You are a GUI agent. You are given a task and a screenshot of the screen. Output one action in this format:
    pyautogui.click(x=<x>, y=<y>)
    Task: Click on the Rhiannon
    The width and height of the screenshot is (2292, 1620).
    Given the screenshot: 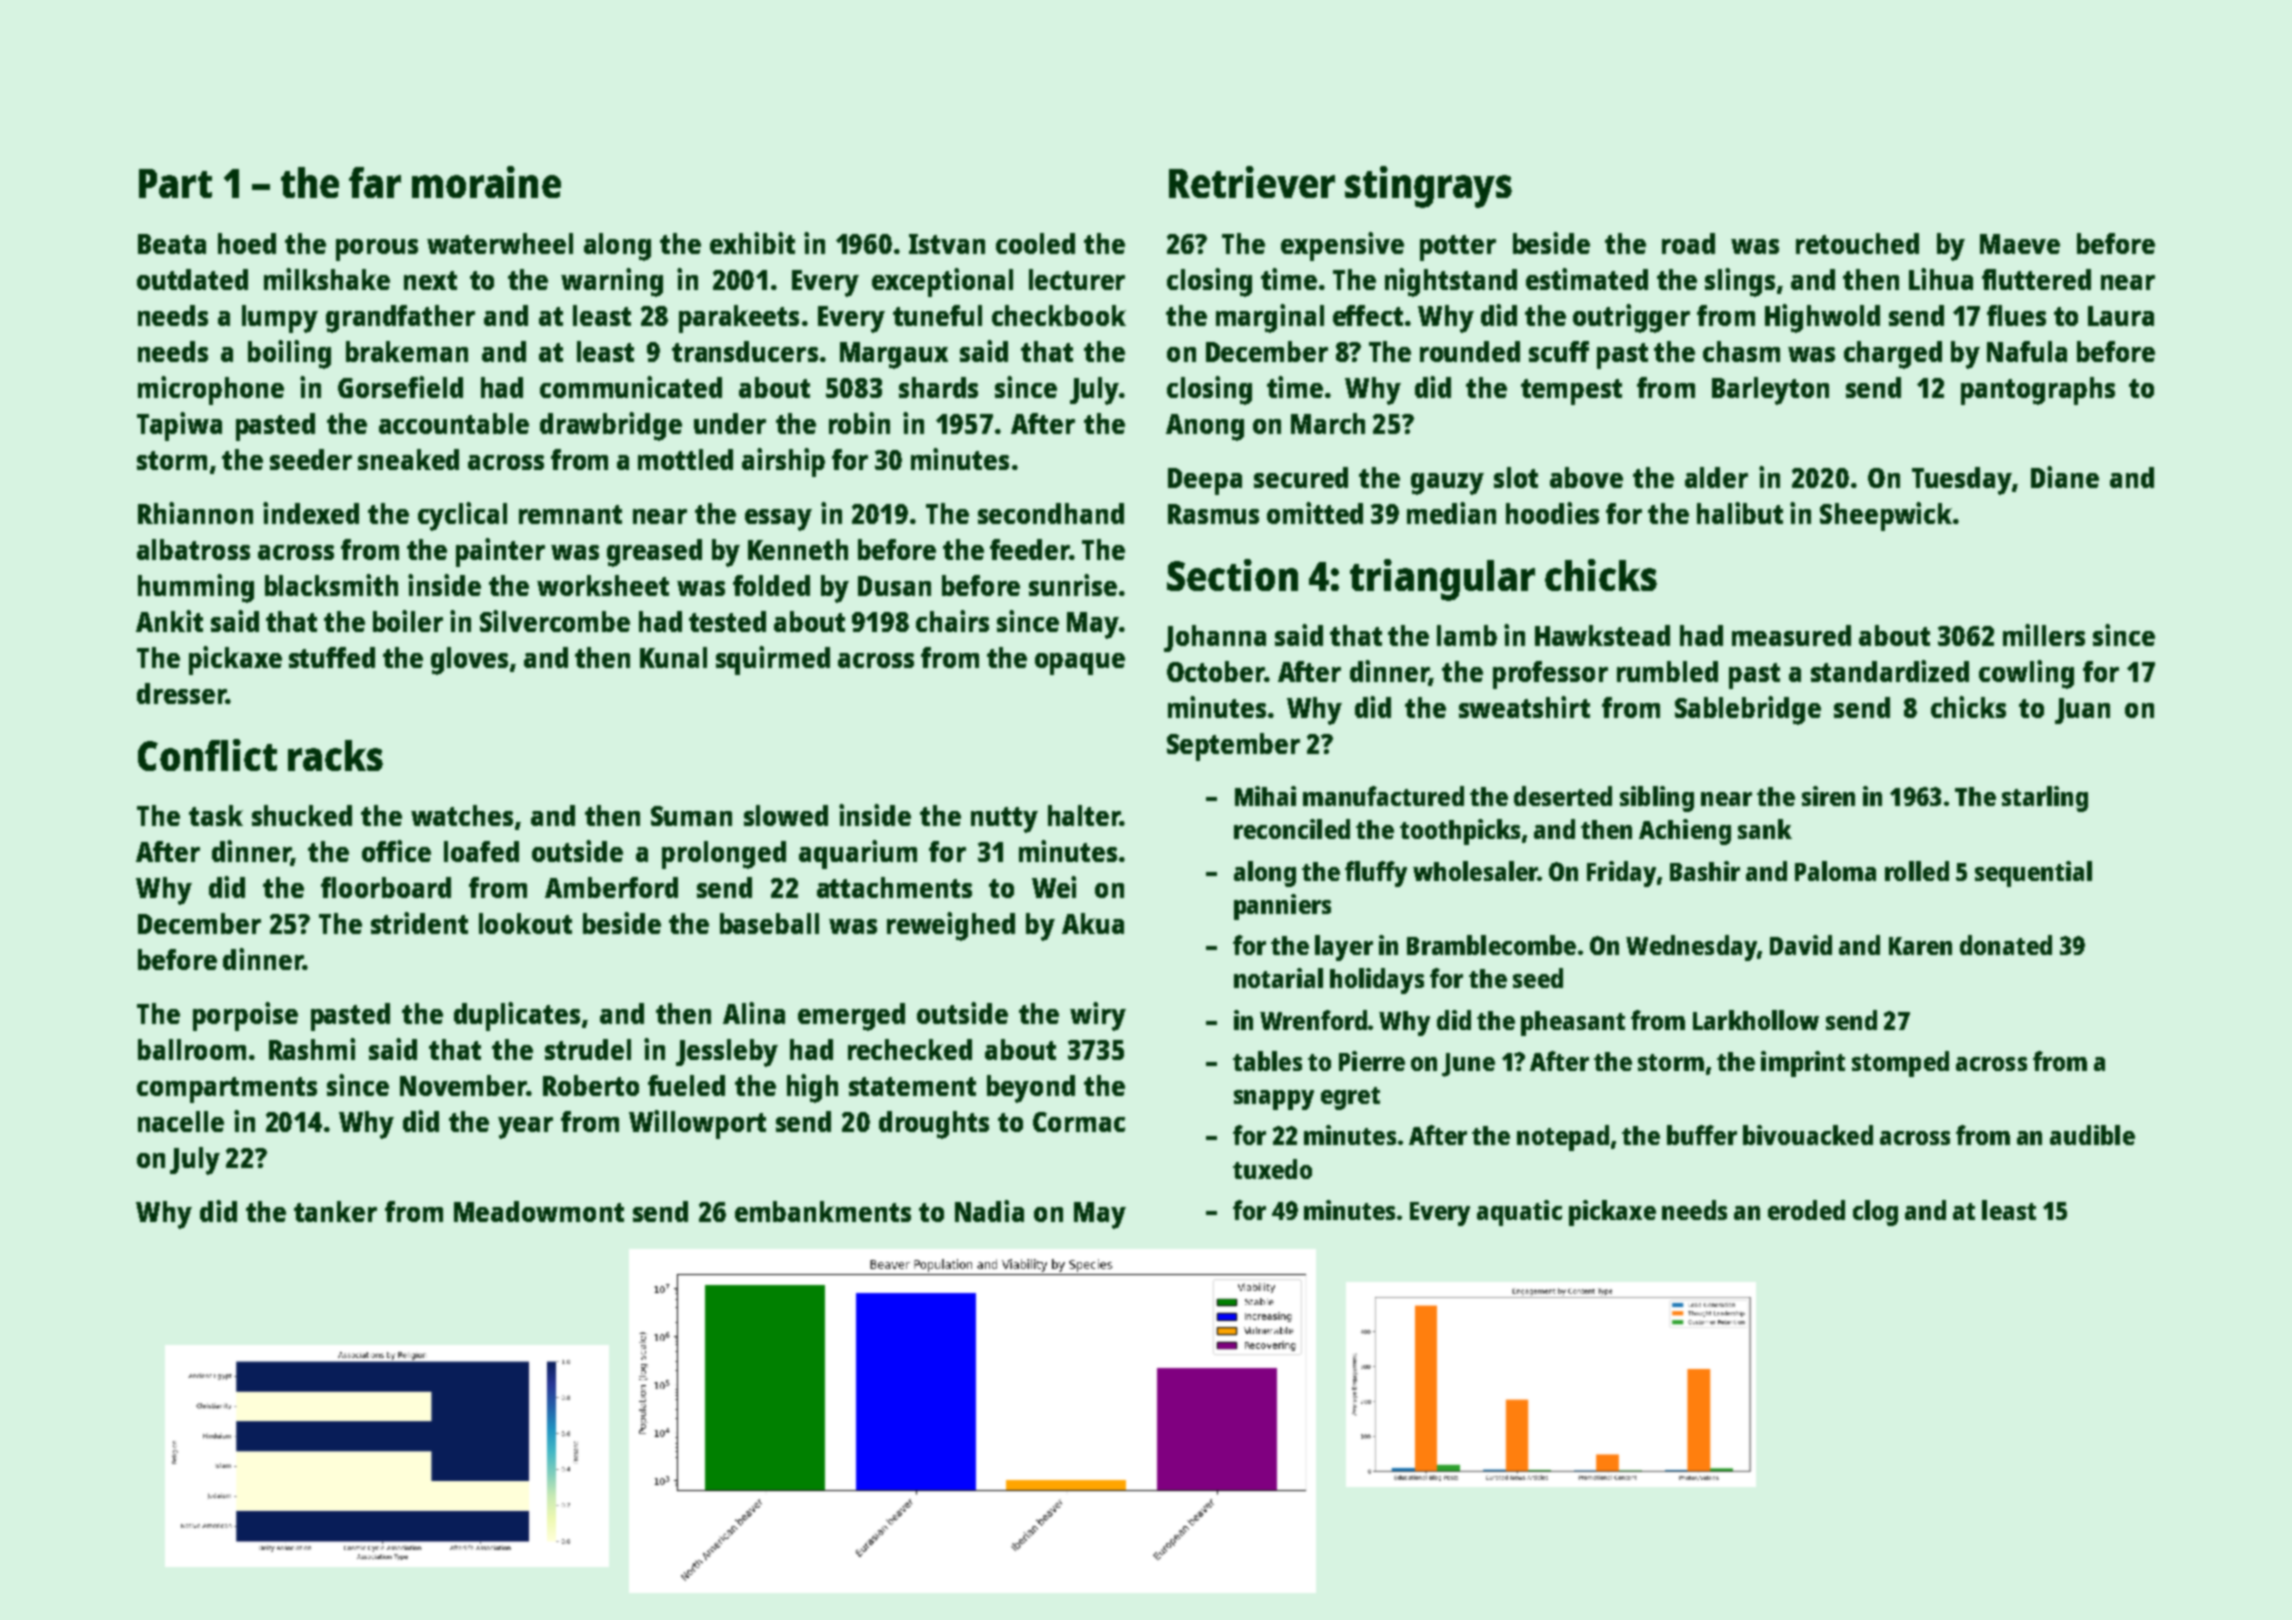 What is the action you would take?
    pyautogui.click(x=195, y=513)
